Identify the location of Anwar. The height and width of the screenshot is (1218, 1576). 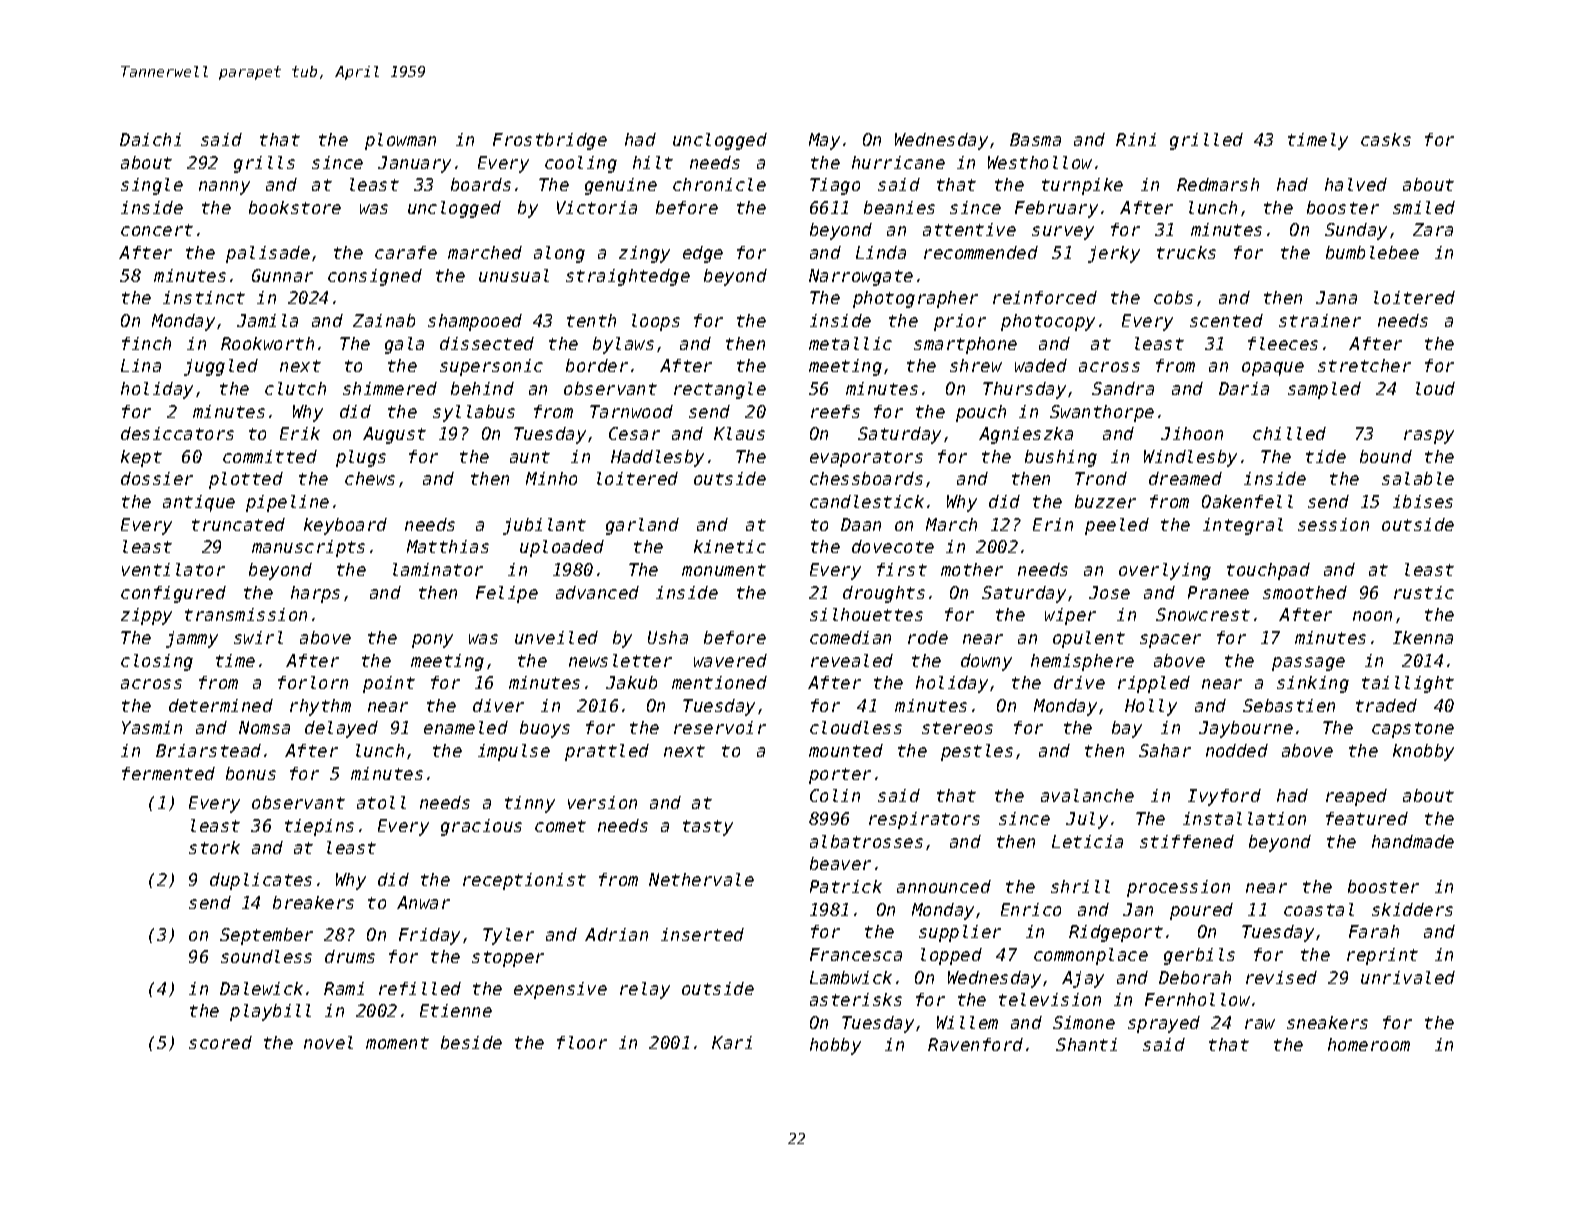
(423, 902).
